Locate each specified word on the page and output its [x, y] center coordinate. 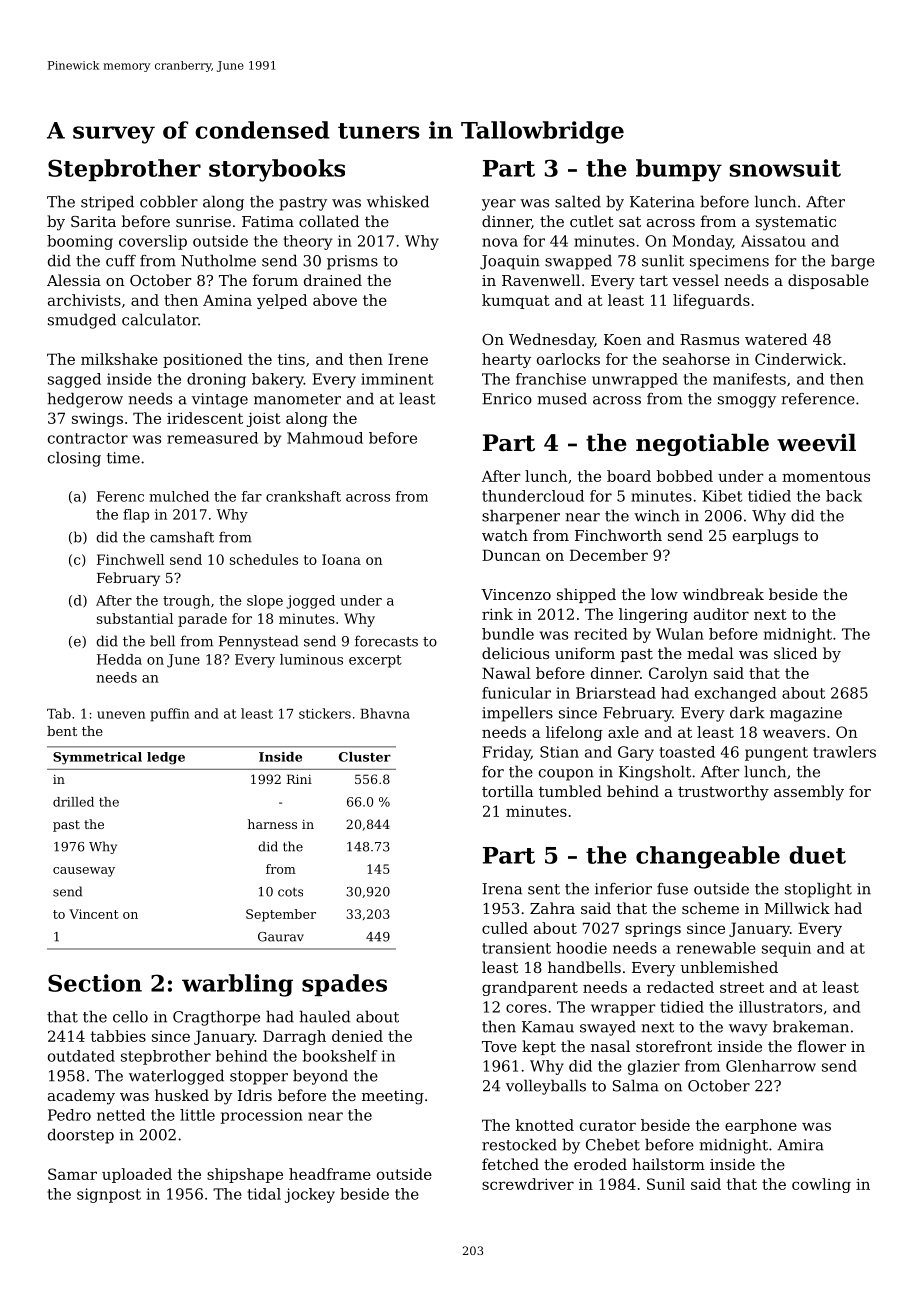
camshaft [182, 537]
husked [182, 1095]
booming [80, 242]
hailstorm [668, 1164]
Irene [408, 359]
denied [357, 1036]
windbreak [723, 594]
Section [95, 983]
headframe [330, 1174]
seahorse [696, 359]
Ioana [341, 559]
